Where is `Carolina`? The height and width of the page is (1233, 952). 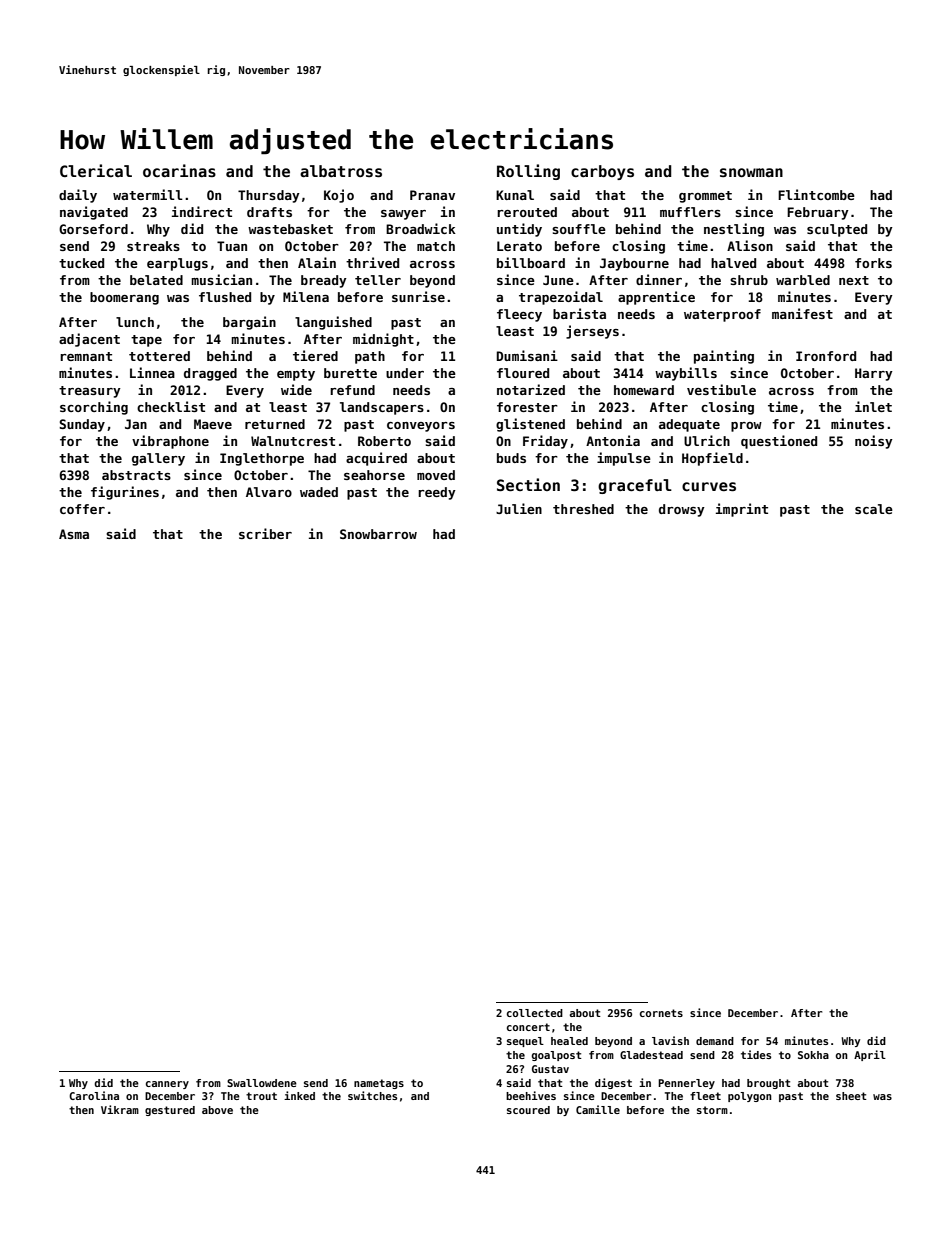 Carolina is located at coordinates (94, 1095).
